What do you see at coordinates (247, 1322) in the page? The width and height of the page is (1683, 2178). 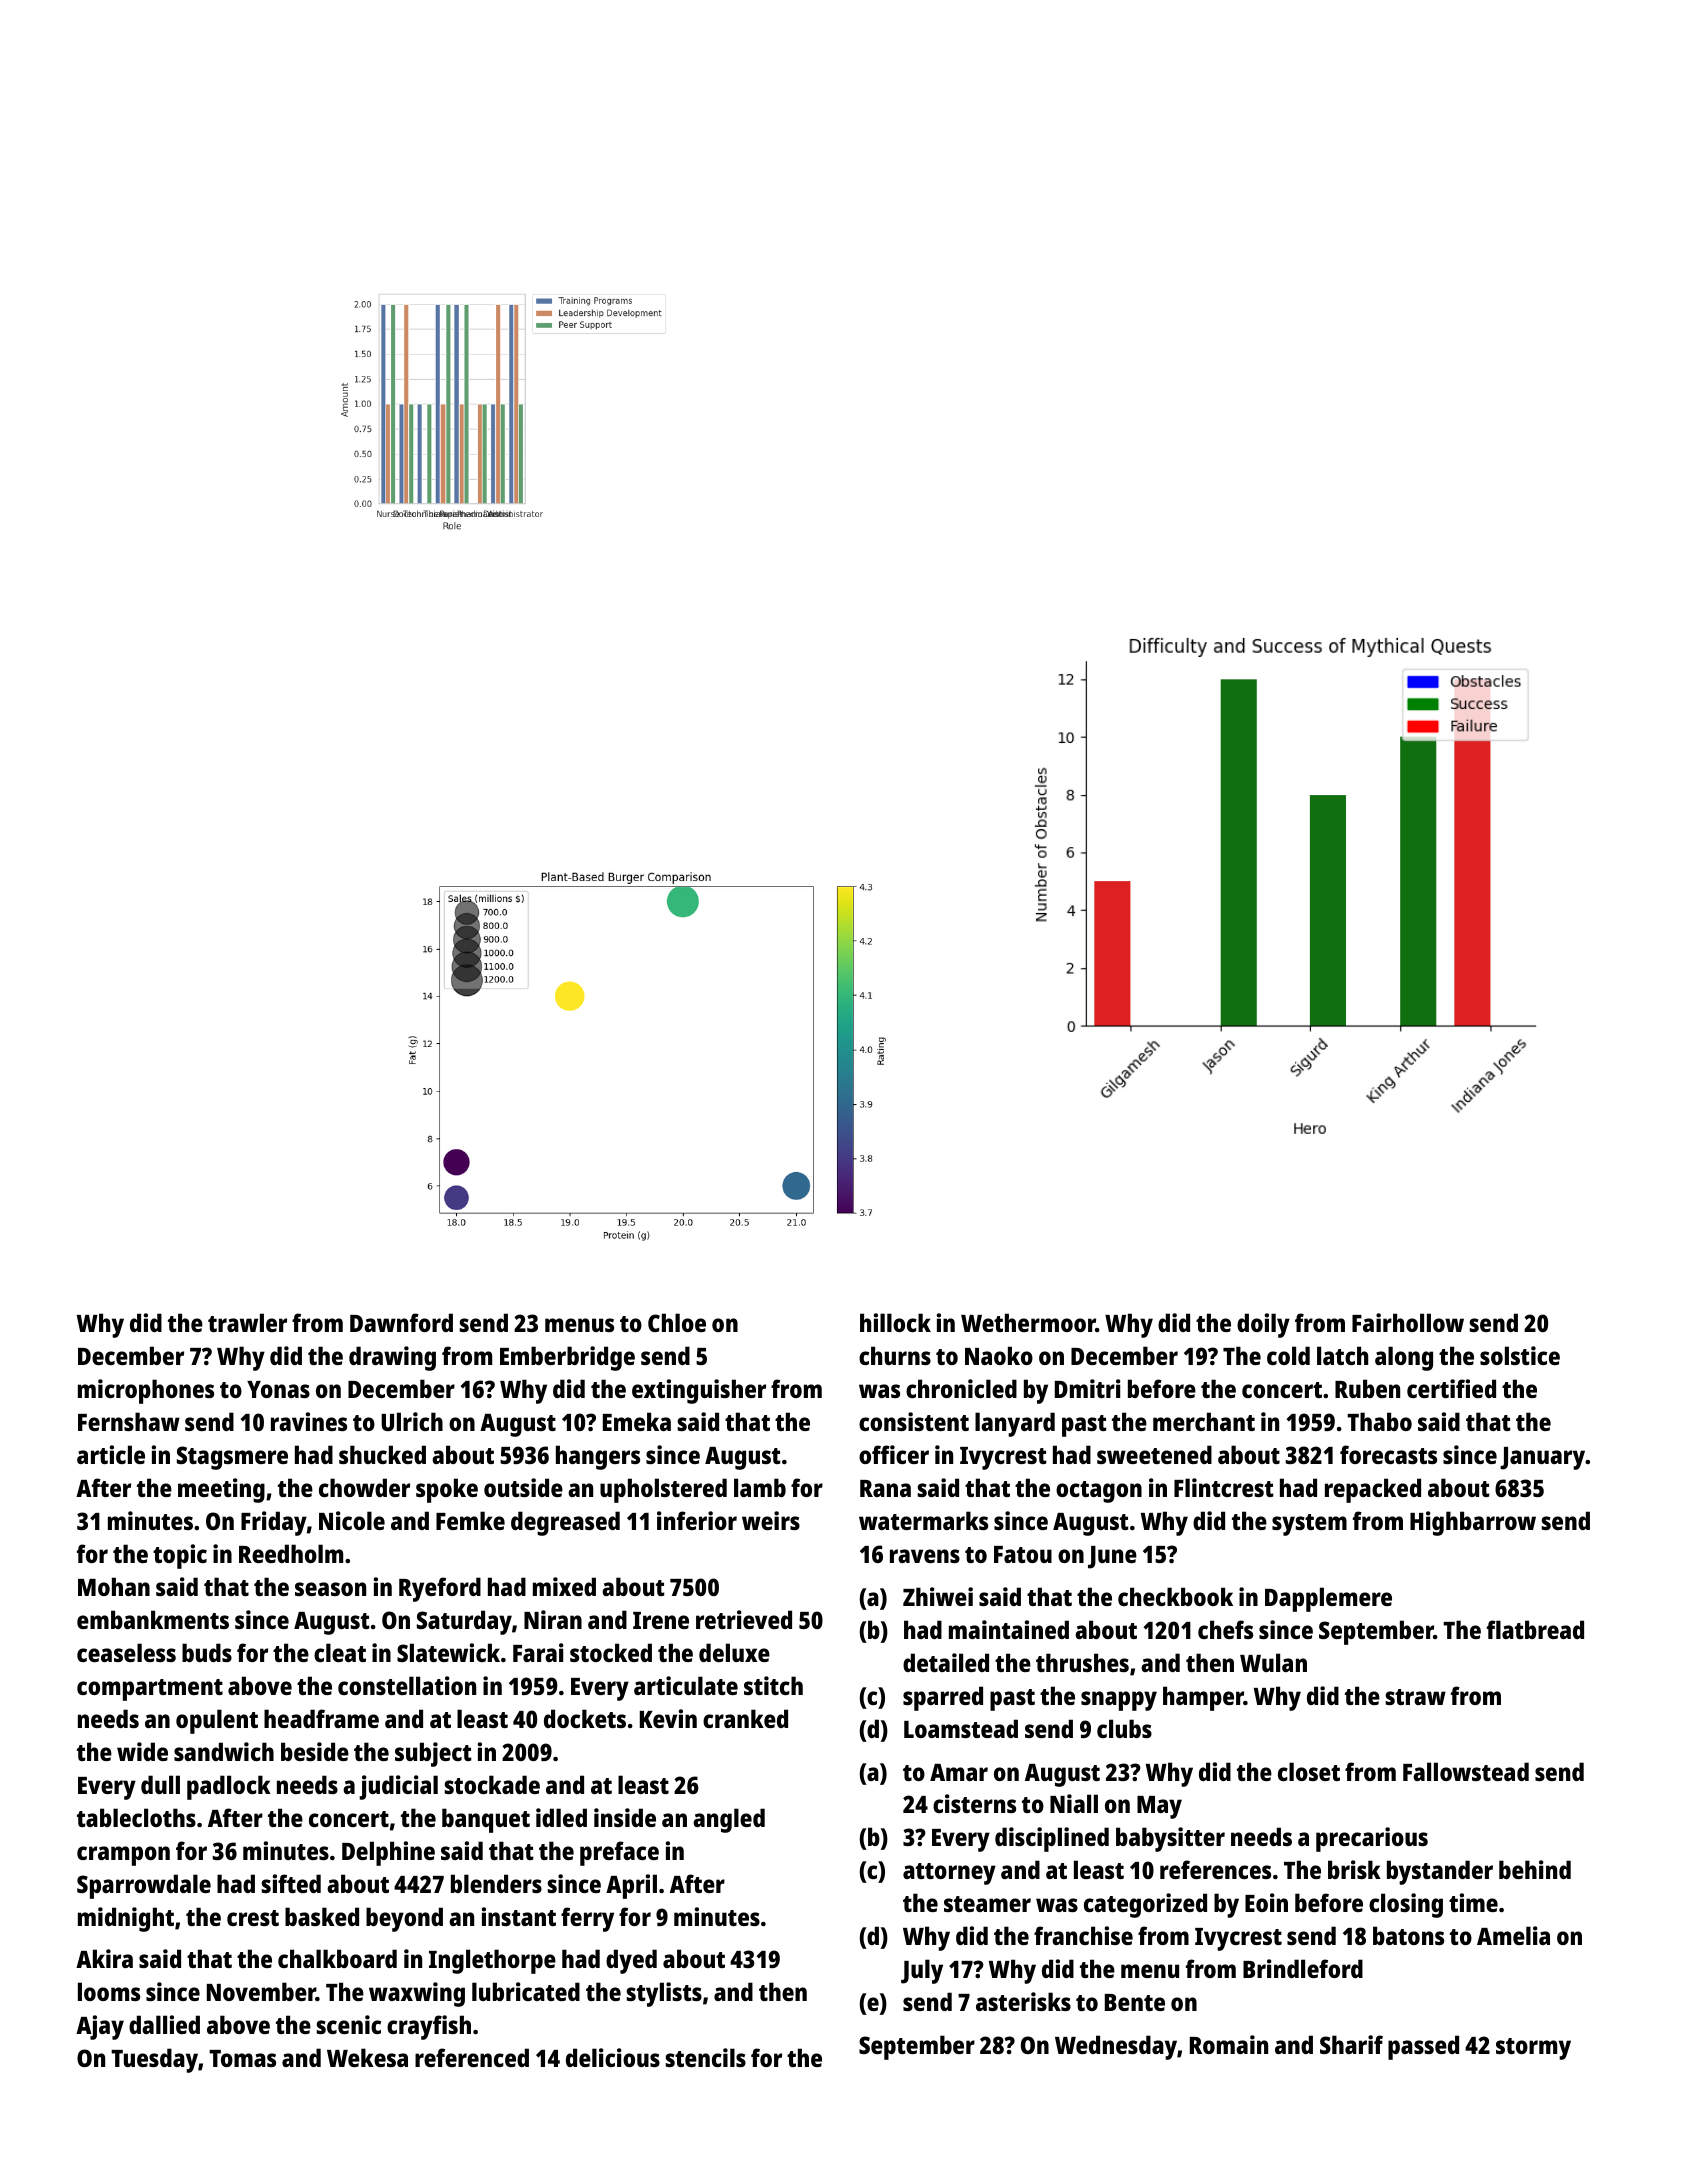 I see `trawler` at bounding box center [247, 1322].
